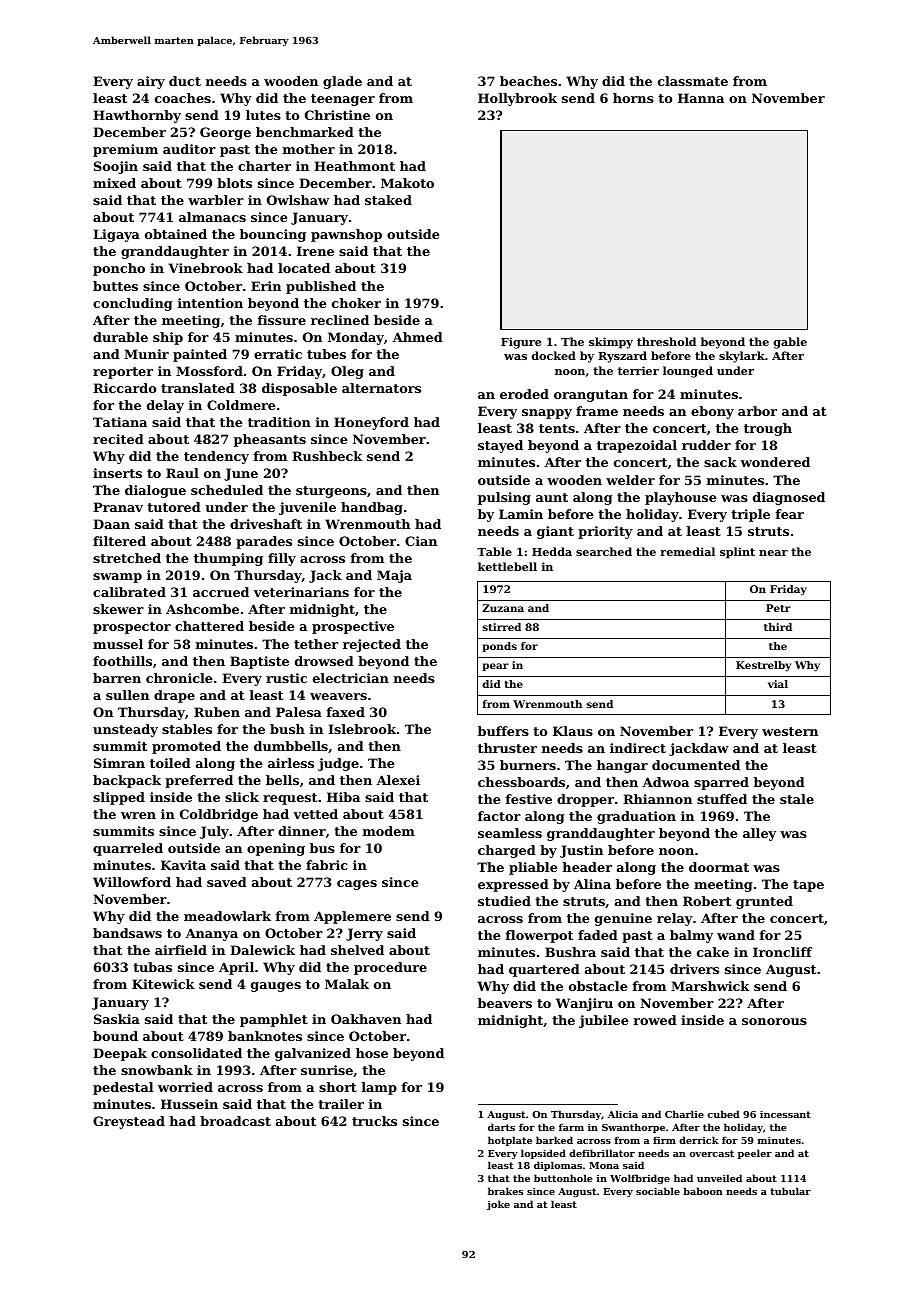  What do you see at coordinates (364, 934) in the image?
I see `Jerry` at bounding box center [364, 934].
